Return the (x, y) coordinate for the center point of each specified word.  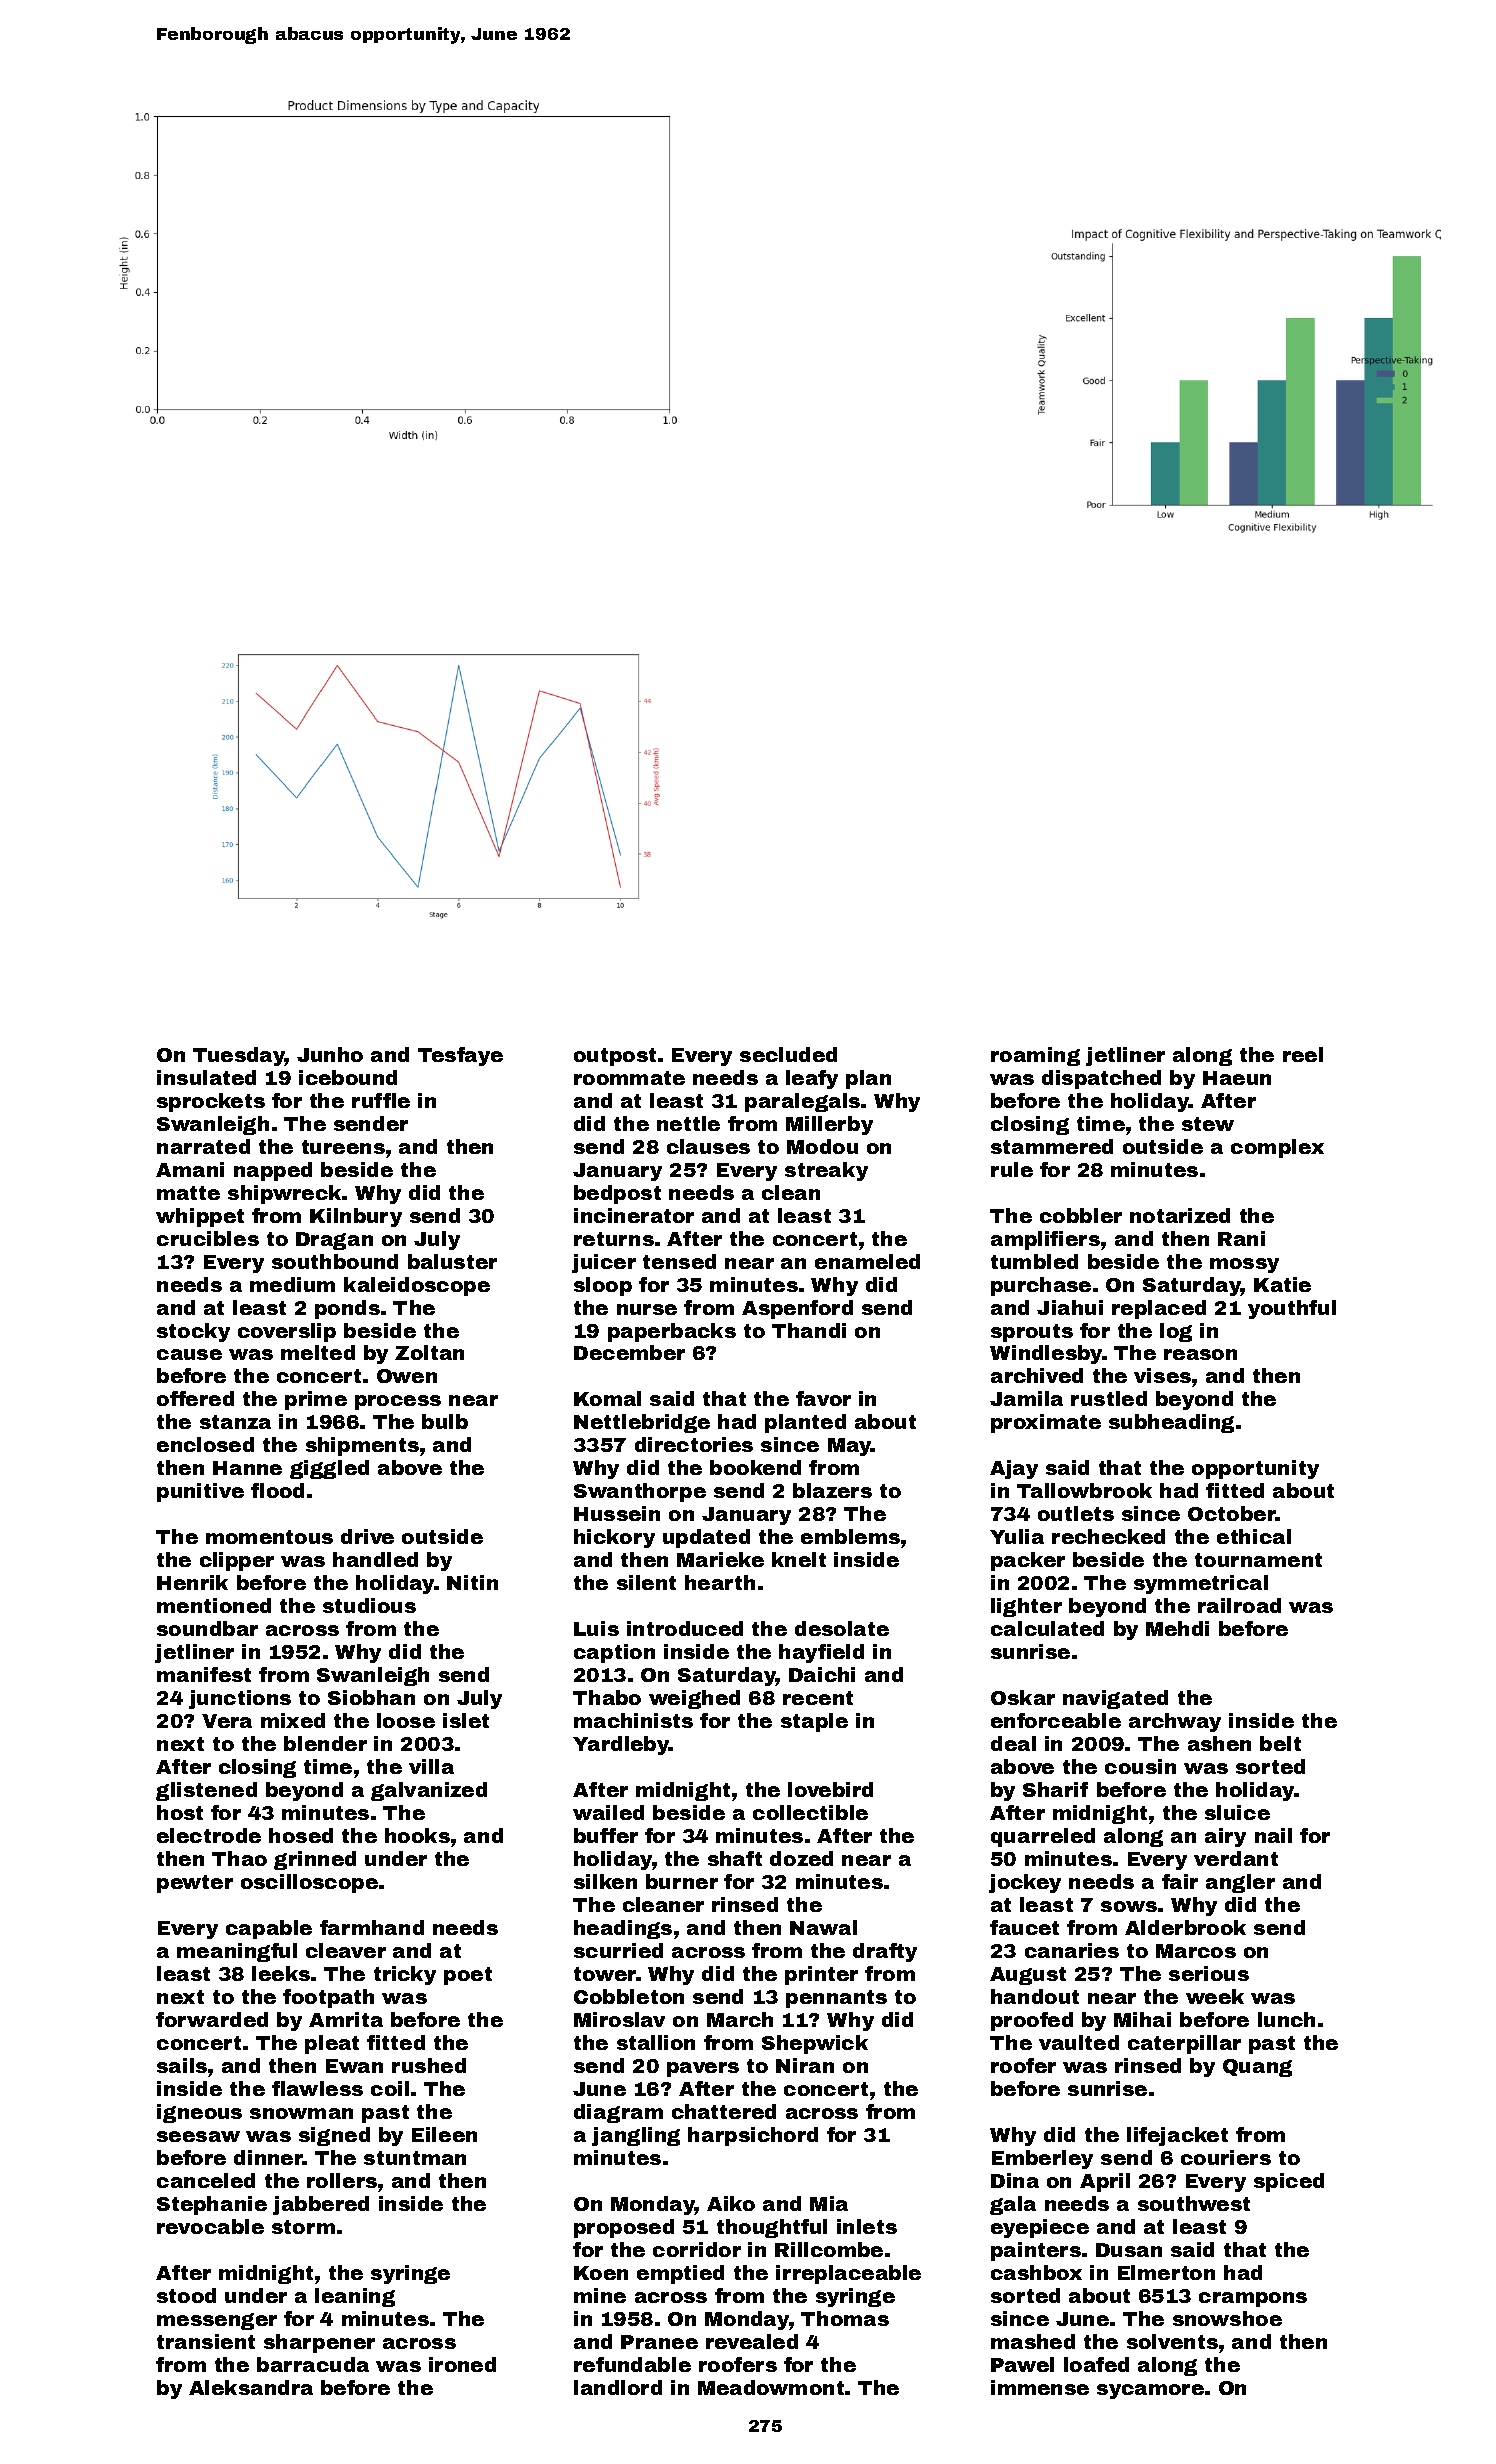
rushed (429, 2065)
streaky (826, 1171)
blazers (832, 1490)
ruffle (381, 1100)
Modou (822, 1146)
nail (1273, 1835)
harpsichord (753, 2136)
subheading (1171, 1423)
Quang (1257, 2068)
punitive (200, 1492)
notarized (1180, 1215)
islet (466, 1720)
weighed (694, 1699)
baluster (452, 1261)
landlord (618, 2387)
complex (1277, 1148)
